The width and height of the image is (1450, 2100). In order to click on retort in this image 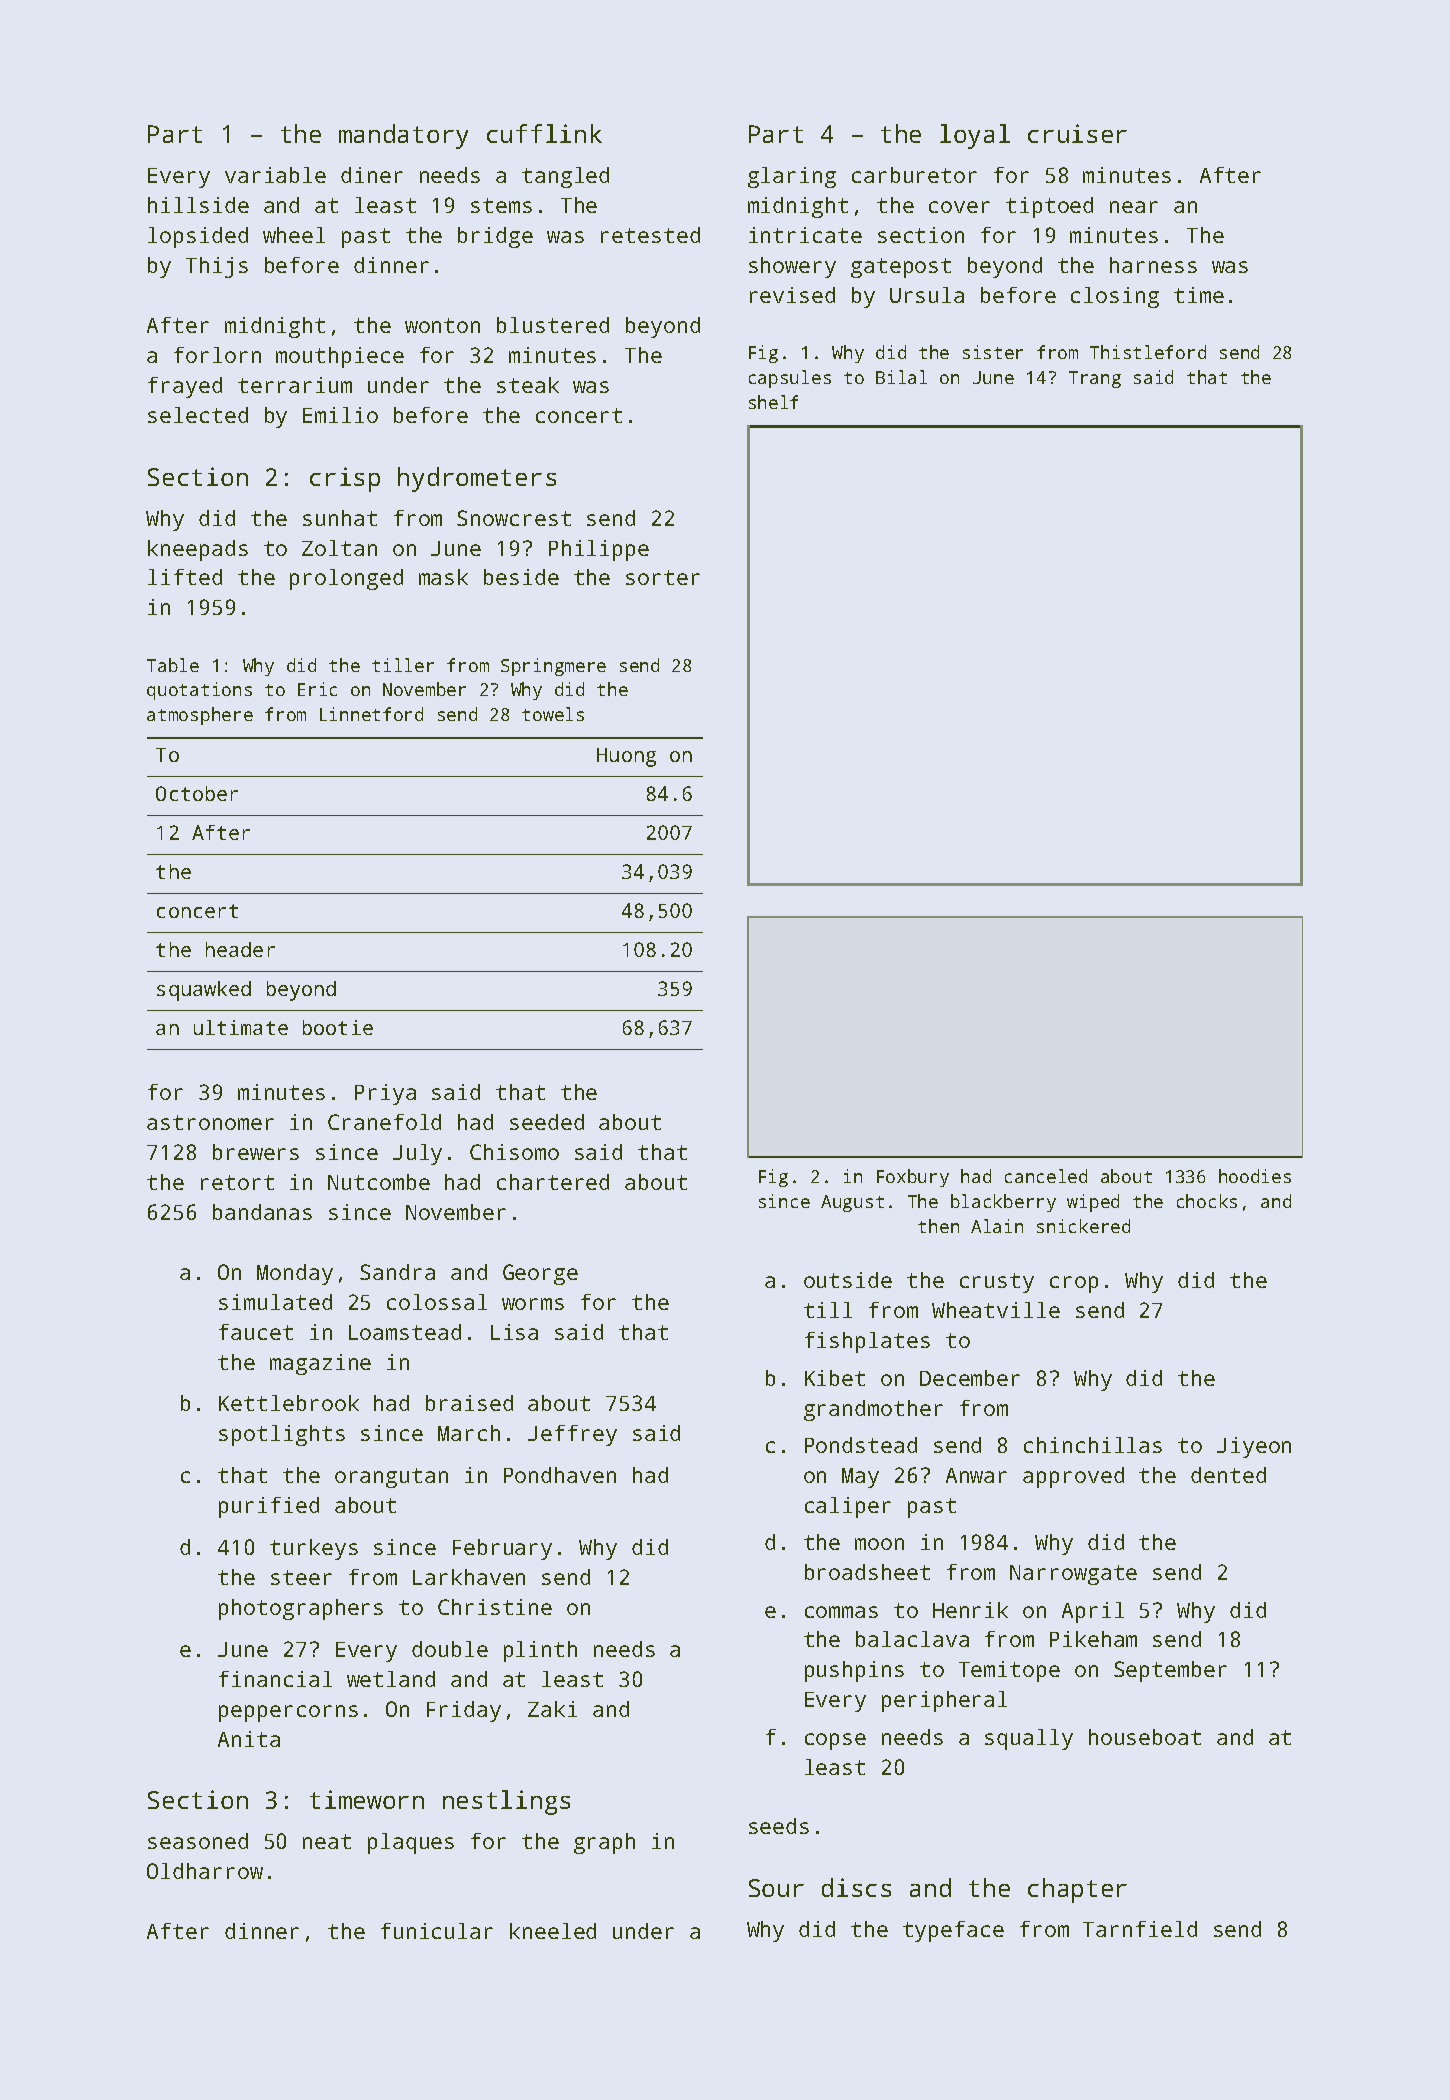, I will do `click(237, 1182)`.
